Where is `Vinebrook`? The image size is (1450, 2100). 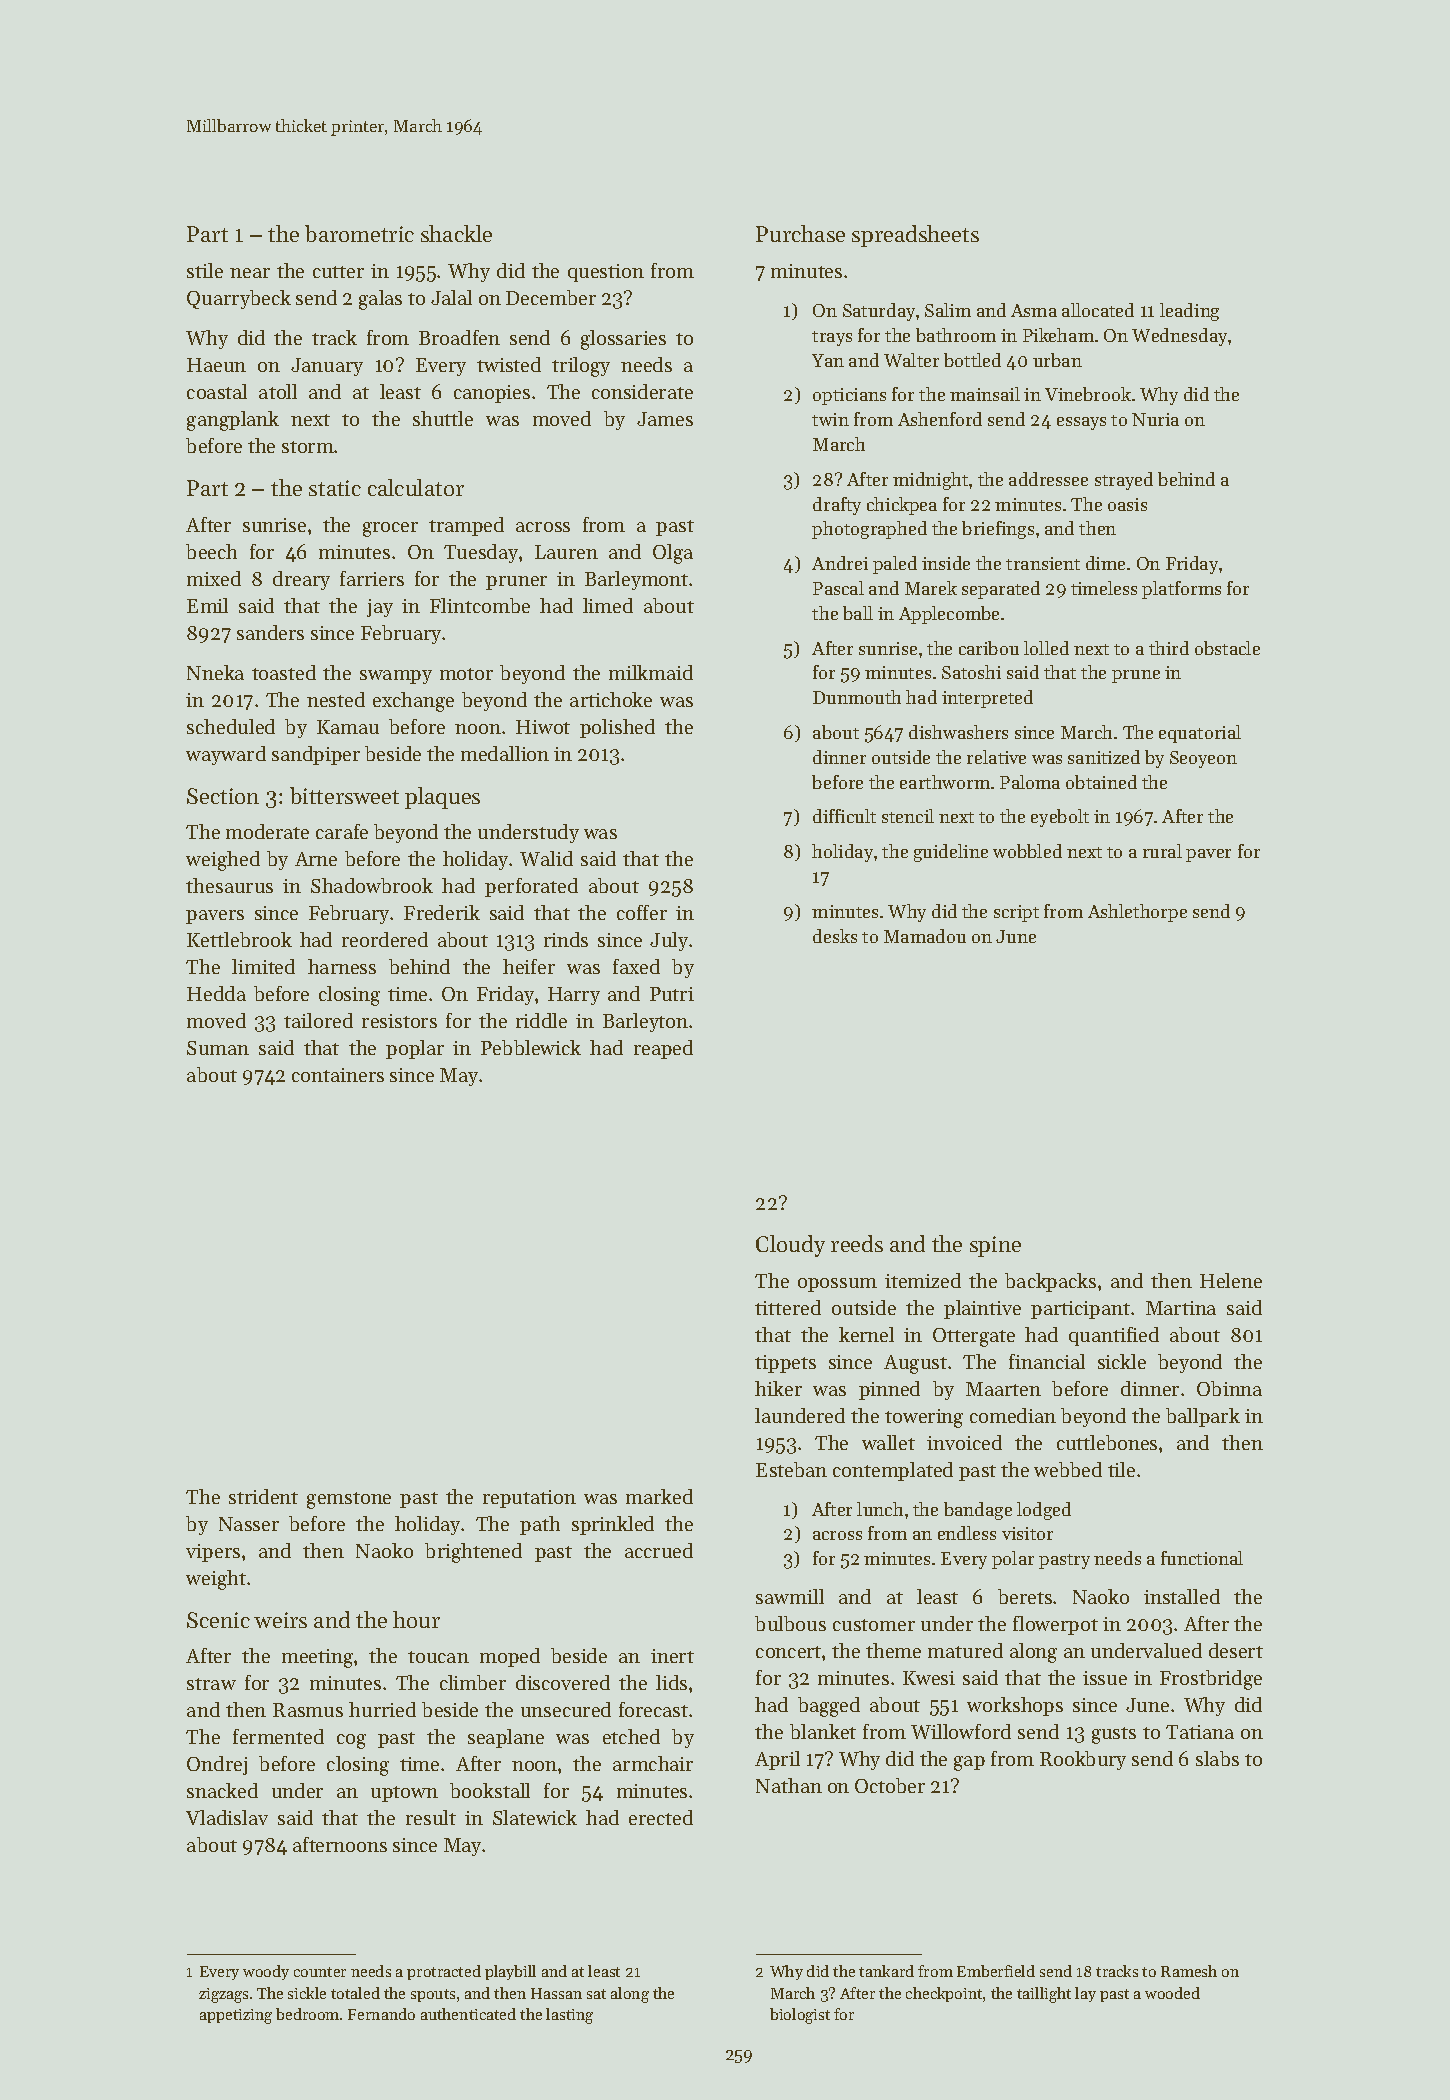 Vinebrook is located at coordinates (1088, 394).
